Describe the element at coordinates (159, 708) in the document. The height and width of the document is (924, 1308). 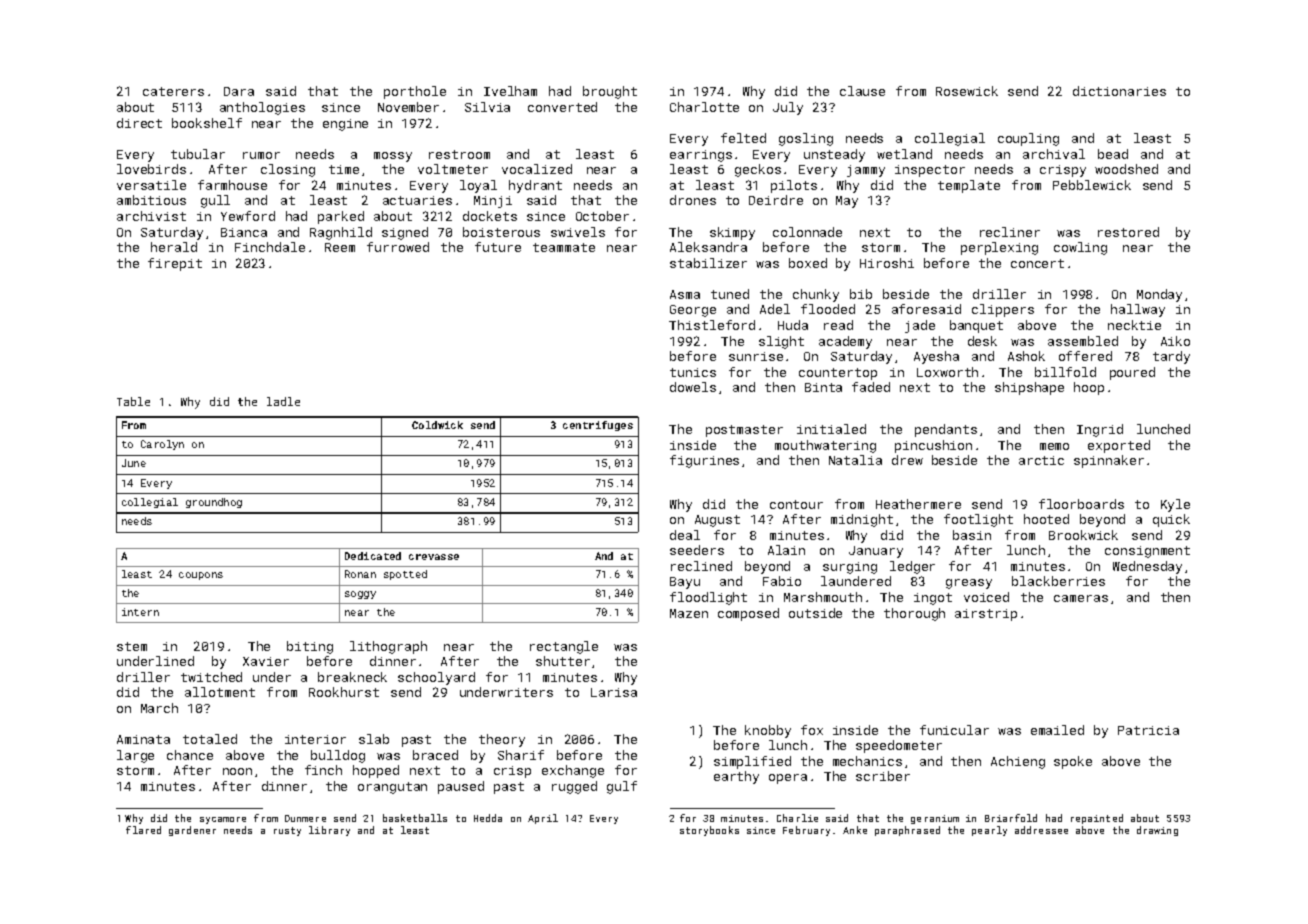
I see `March` at that location.
